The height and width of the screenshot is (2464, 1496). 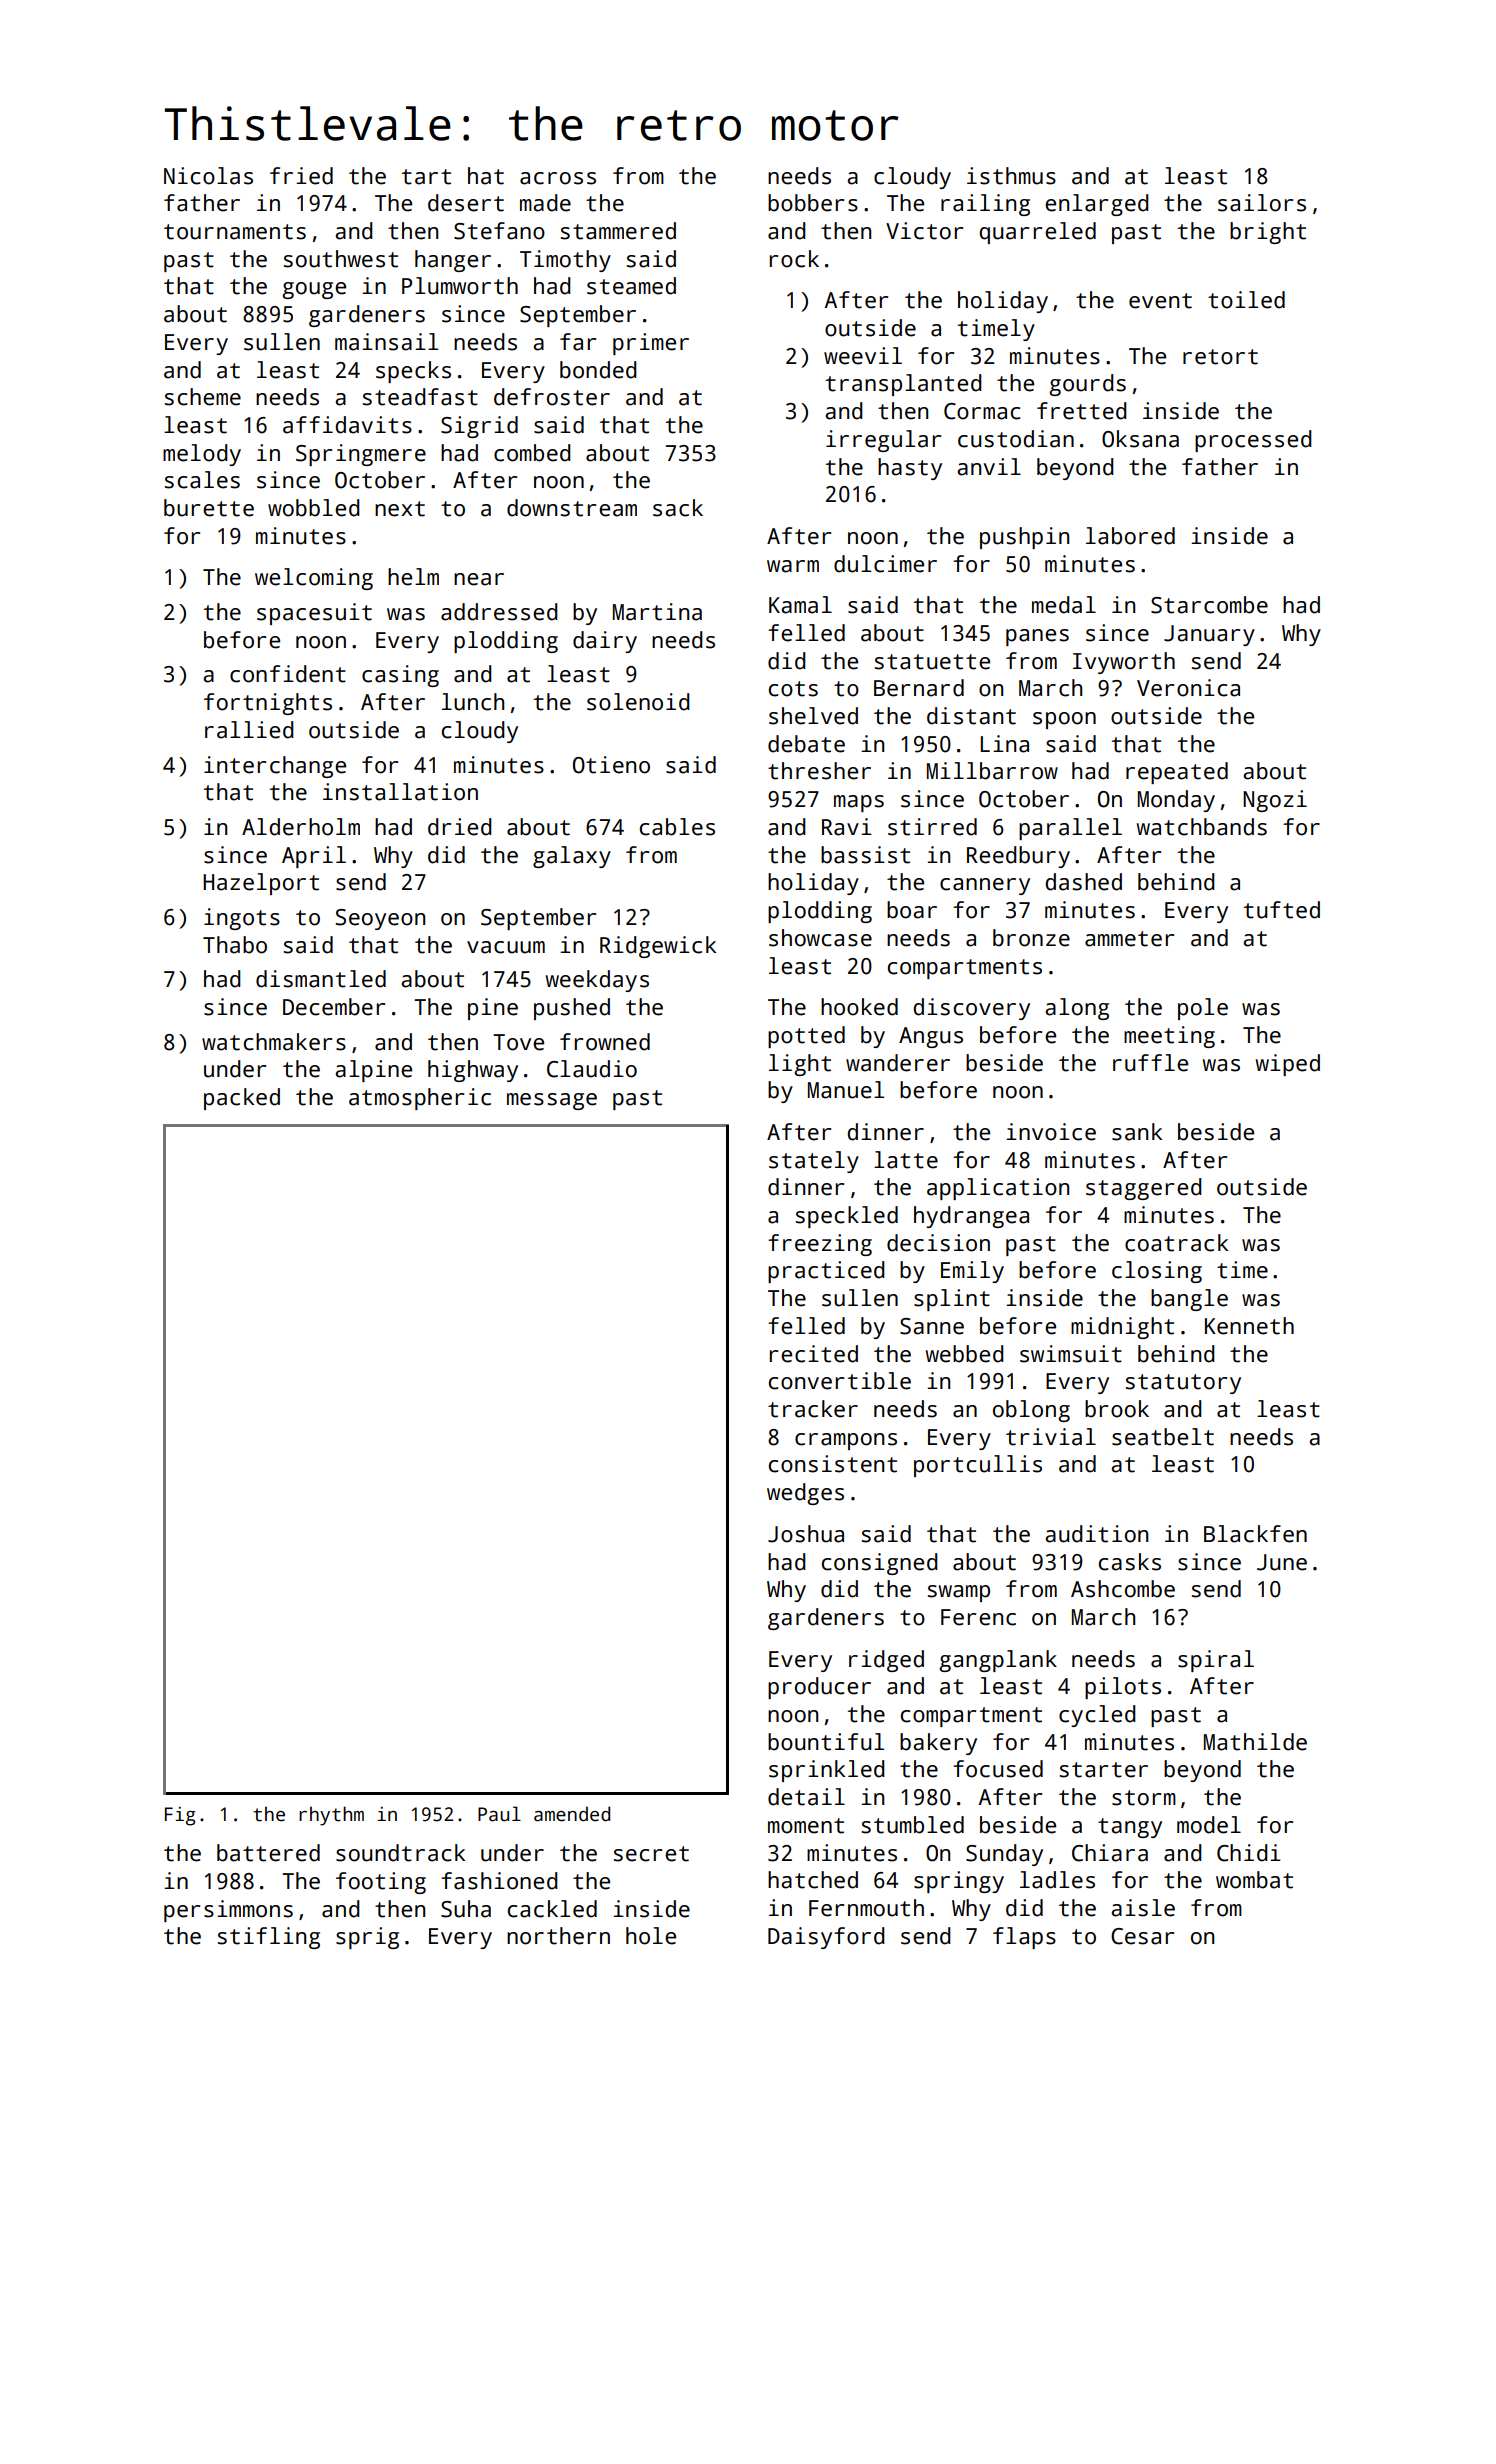 What do you see at coordinates (1011, 176) in the screenshot?
I see `isthmus` at bounding box center [1011, 176].
